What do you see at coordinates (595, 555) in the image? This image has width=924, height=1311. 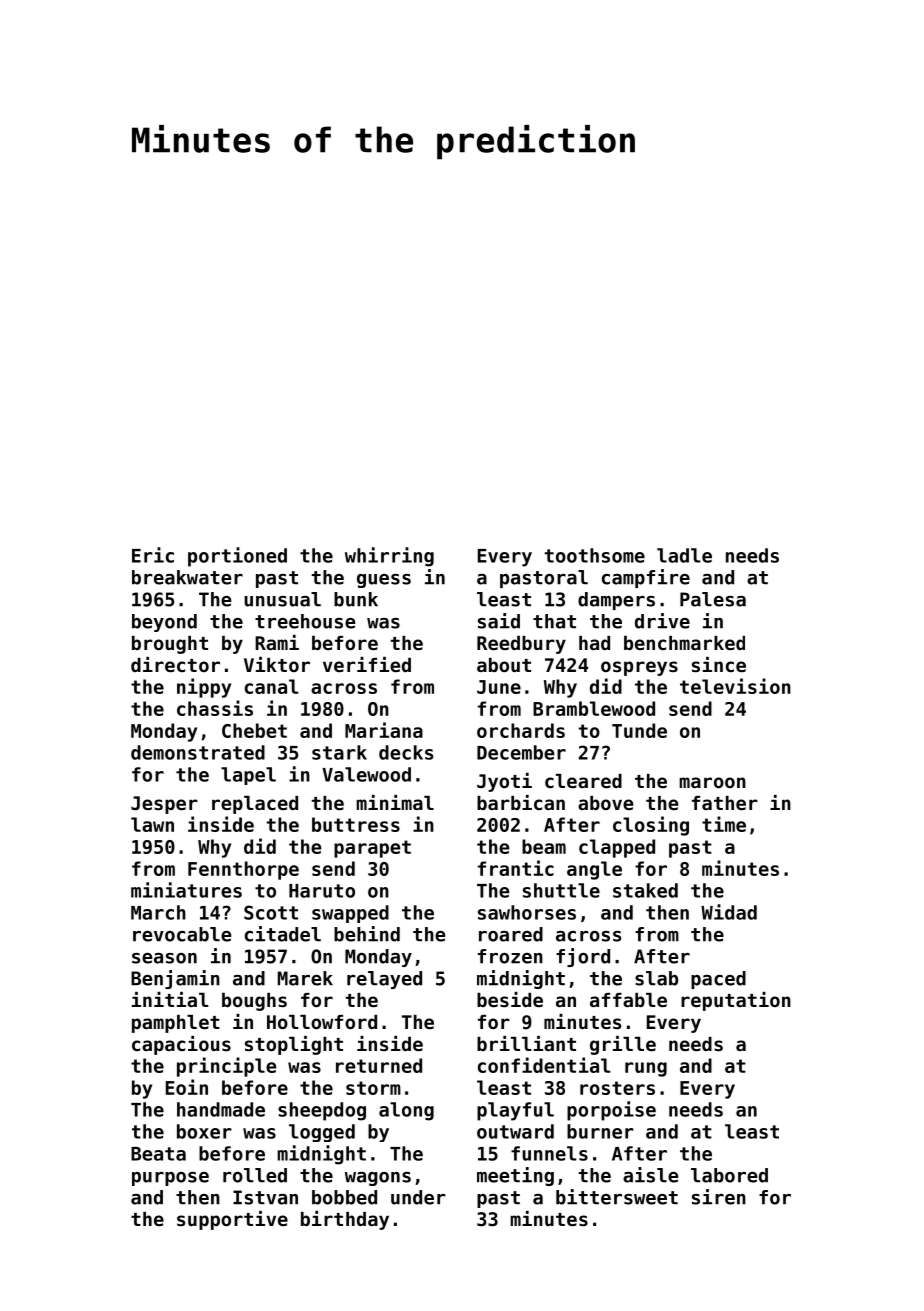 I see `toothsome` at bounding box center [595, 555].
